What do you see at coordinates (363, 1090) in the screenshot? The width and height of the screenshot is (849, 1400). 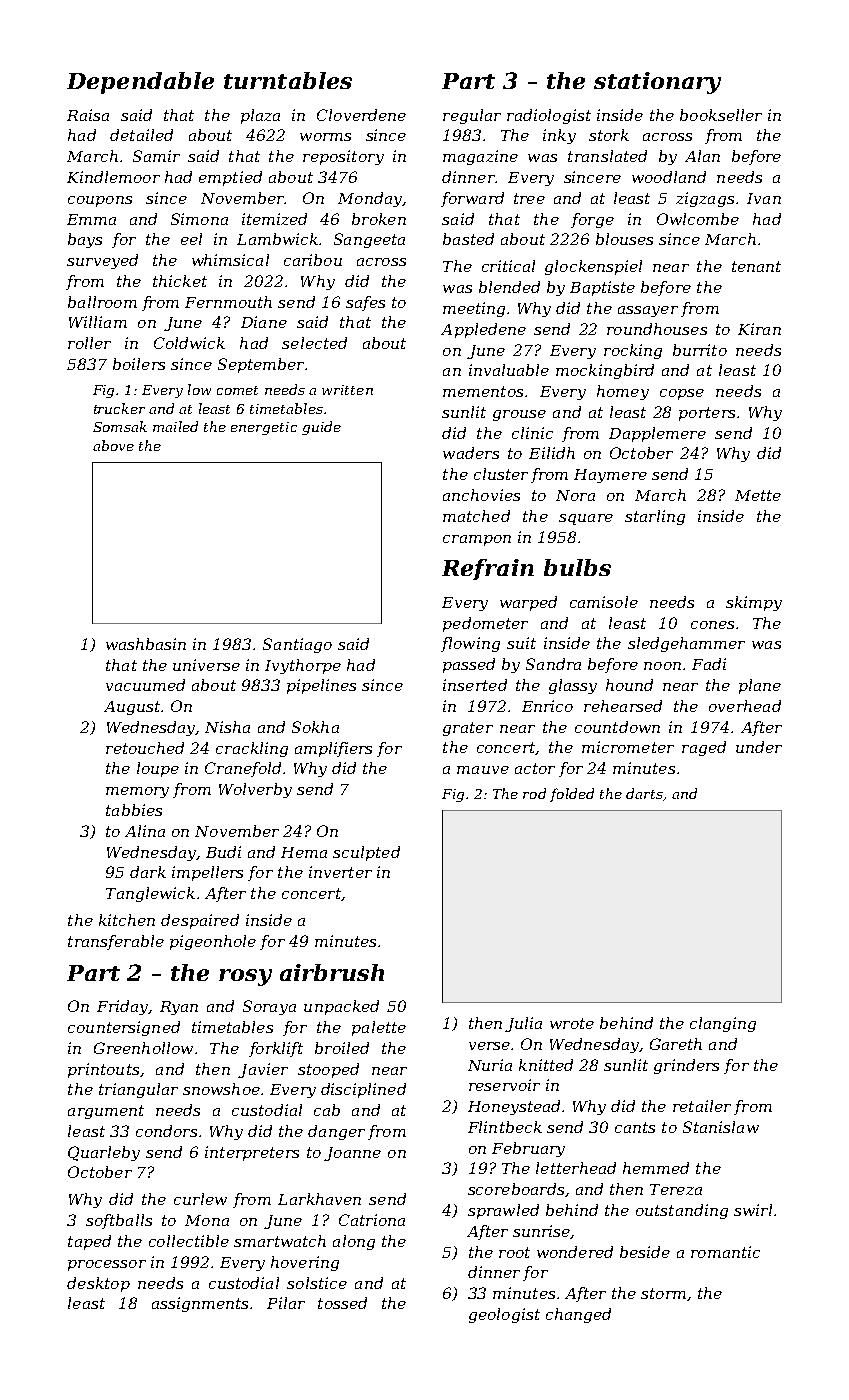 I see `disciplined` at bounding box center [363, 1090].
